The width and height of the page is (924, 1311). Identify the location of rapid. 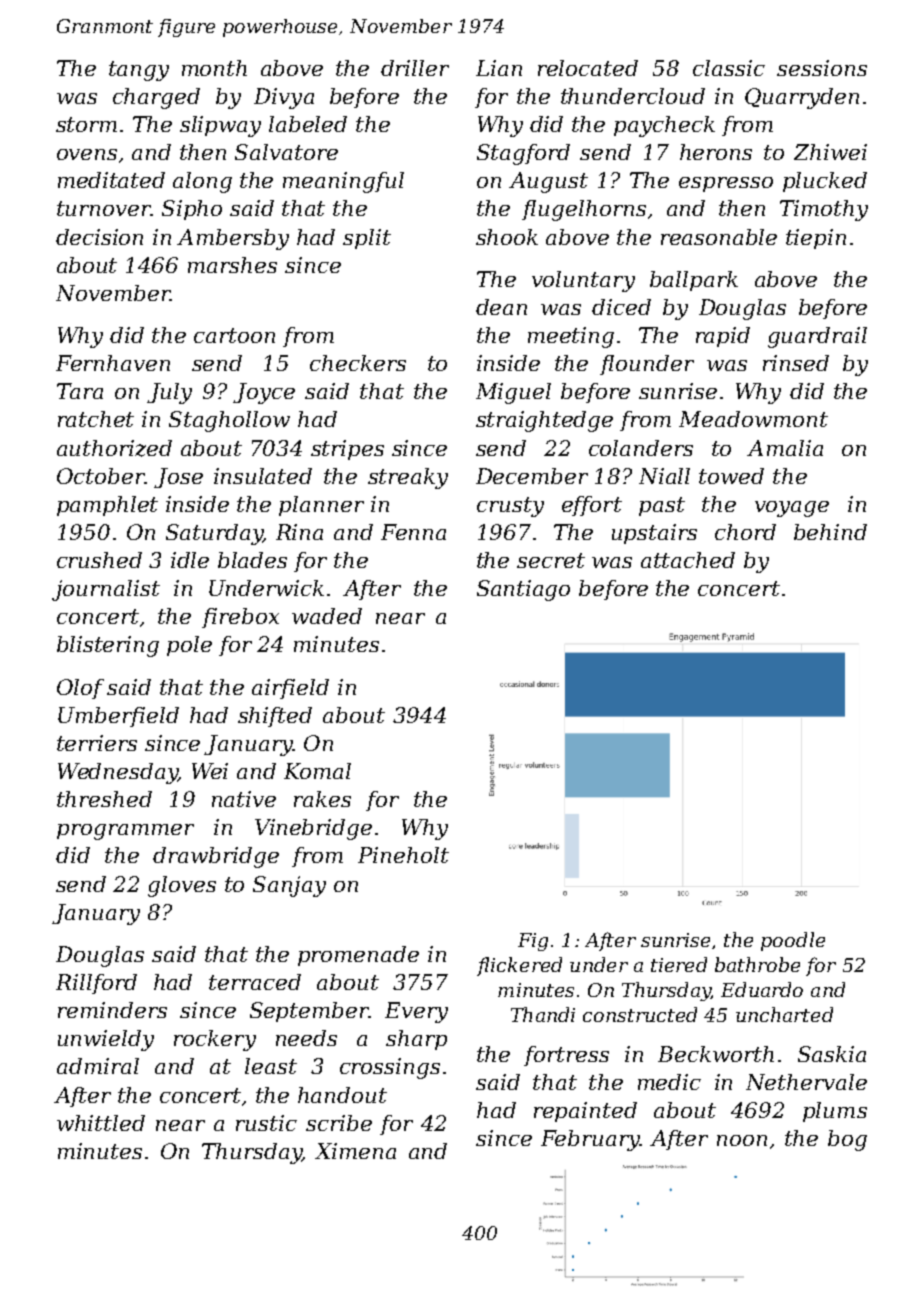
(723, 337).
